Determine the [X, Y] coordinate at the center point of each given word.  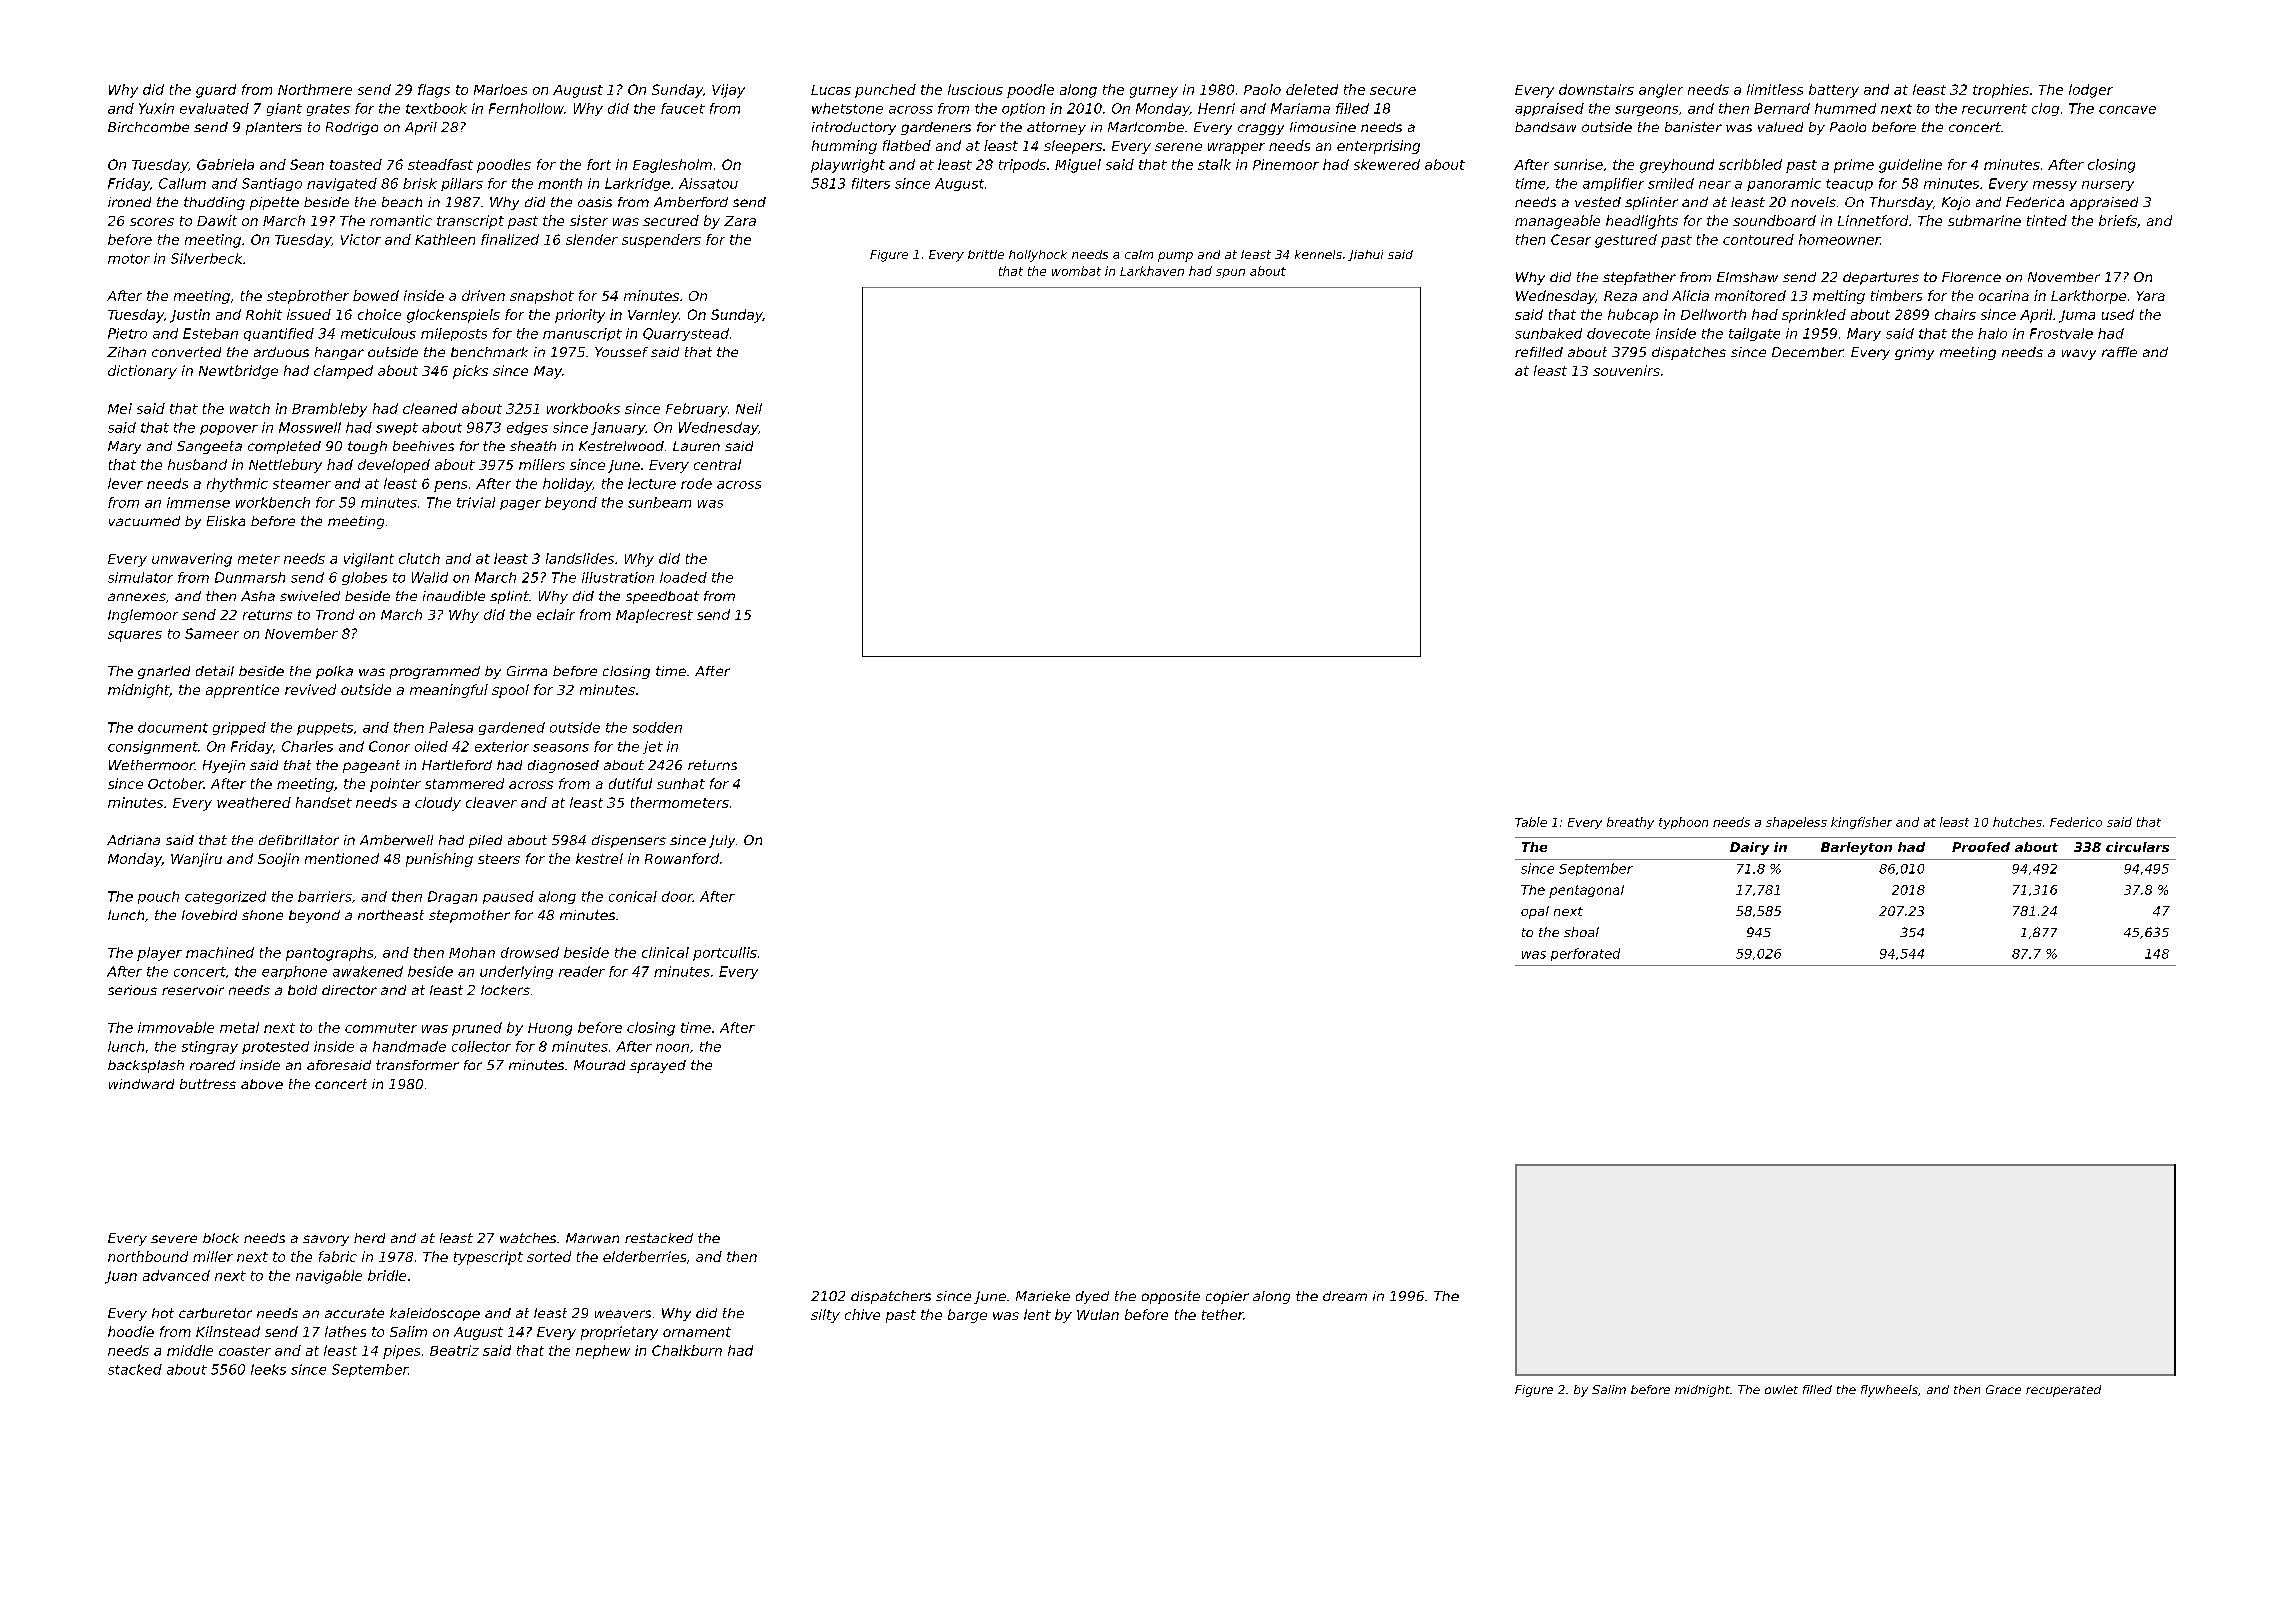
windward [141, 1084]
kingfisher [1861, 823]
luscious [975, 89]
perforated [1585, 954]
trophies [2001, 91]
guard [216, 91]
